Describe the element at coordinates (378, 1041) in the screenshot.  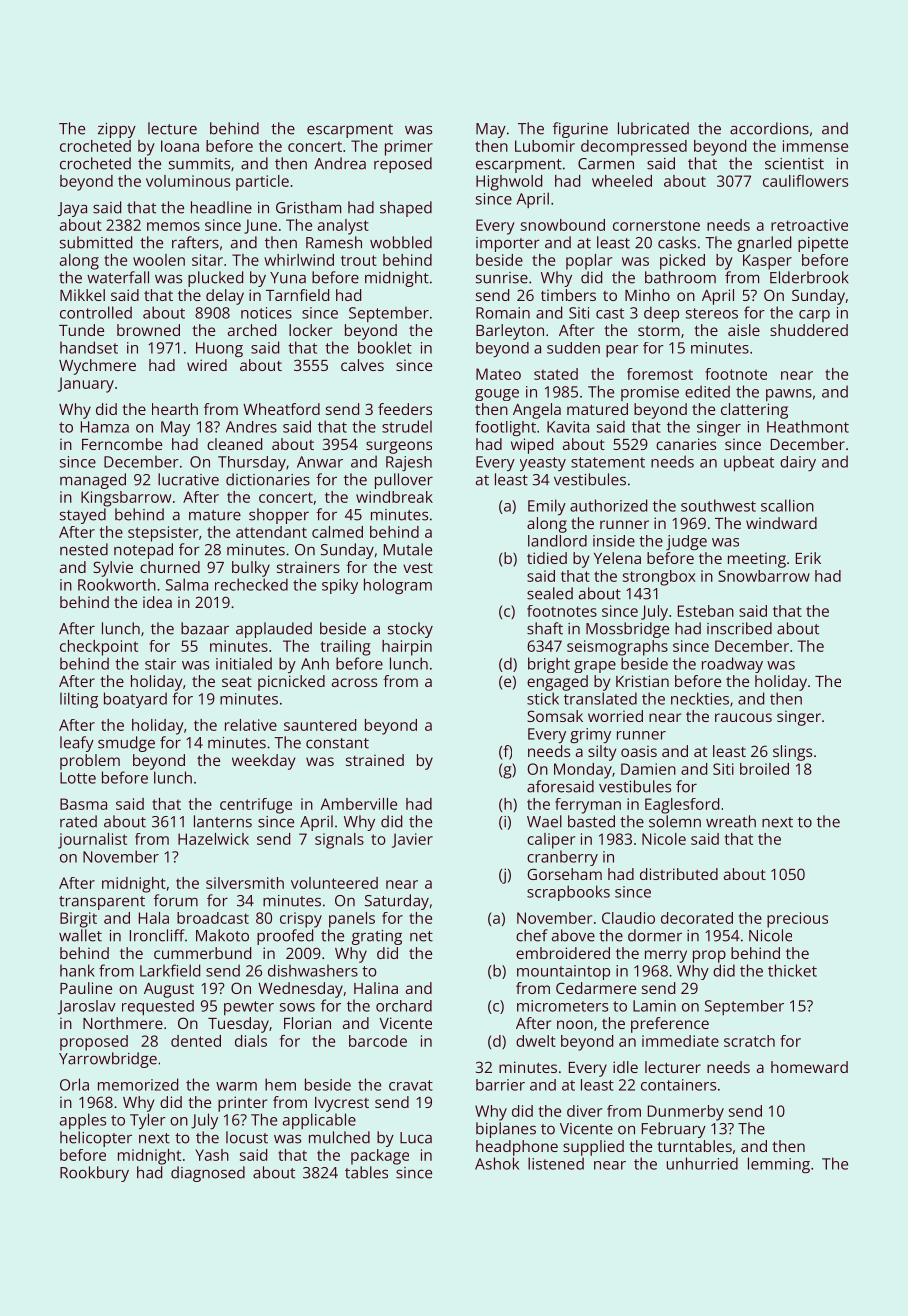
I see `barcode` at that location.
